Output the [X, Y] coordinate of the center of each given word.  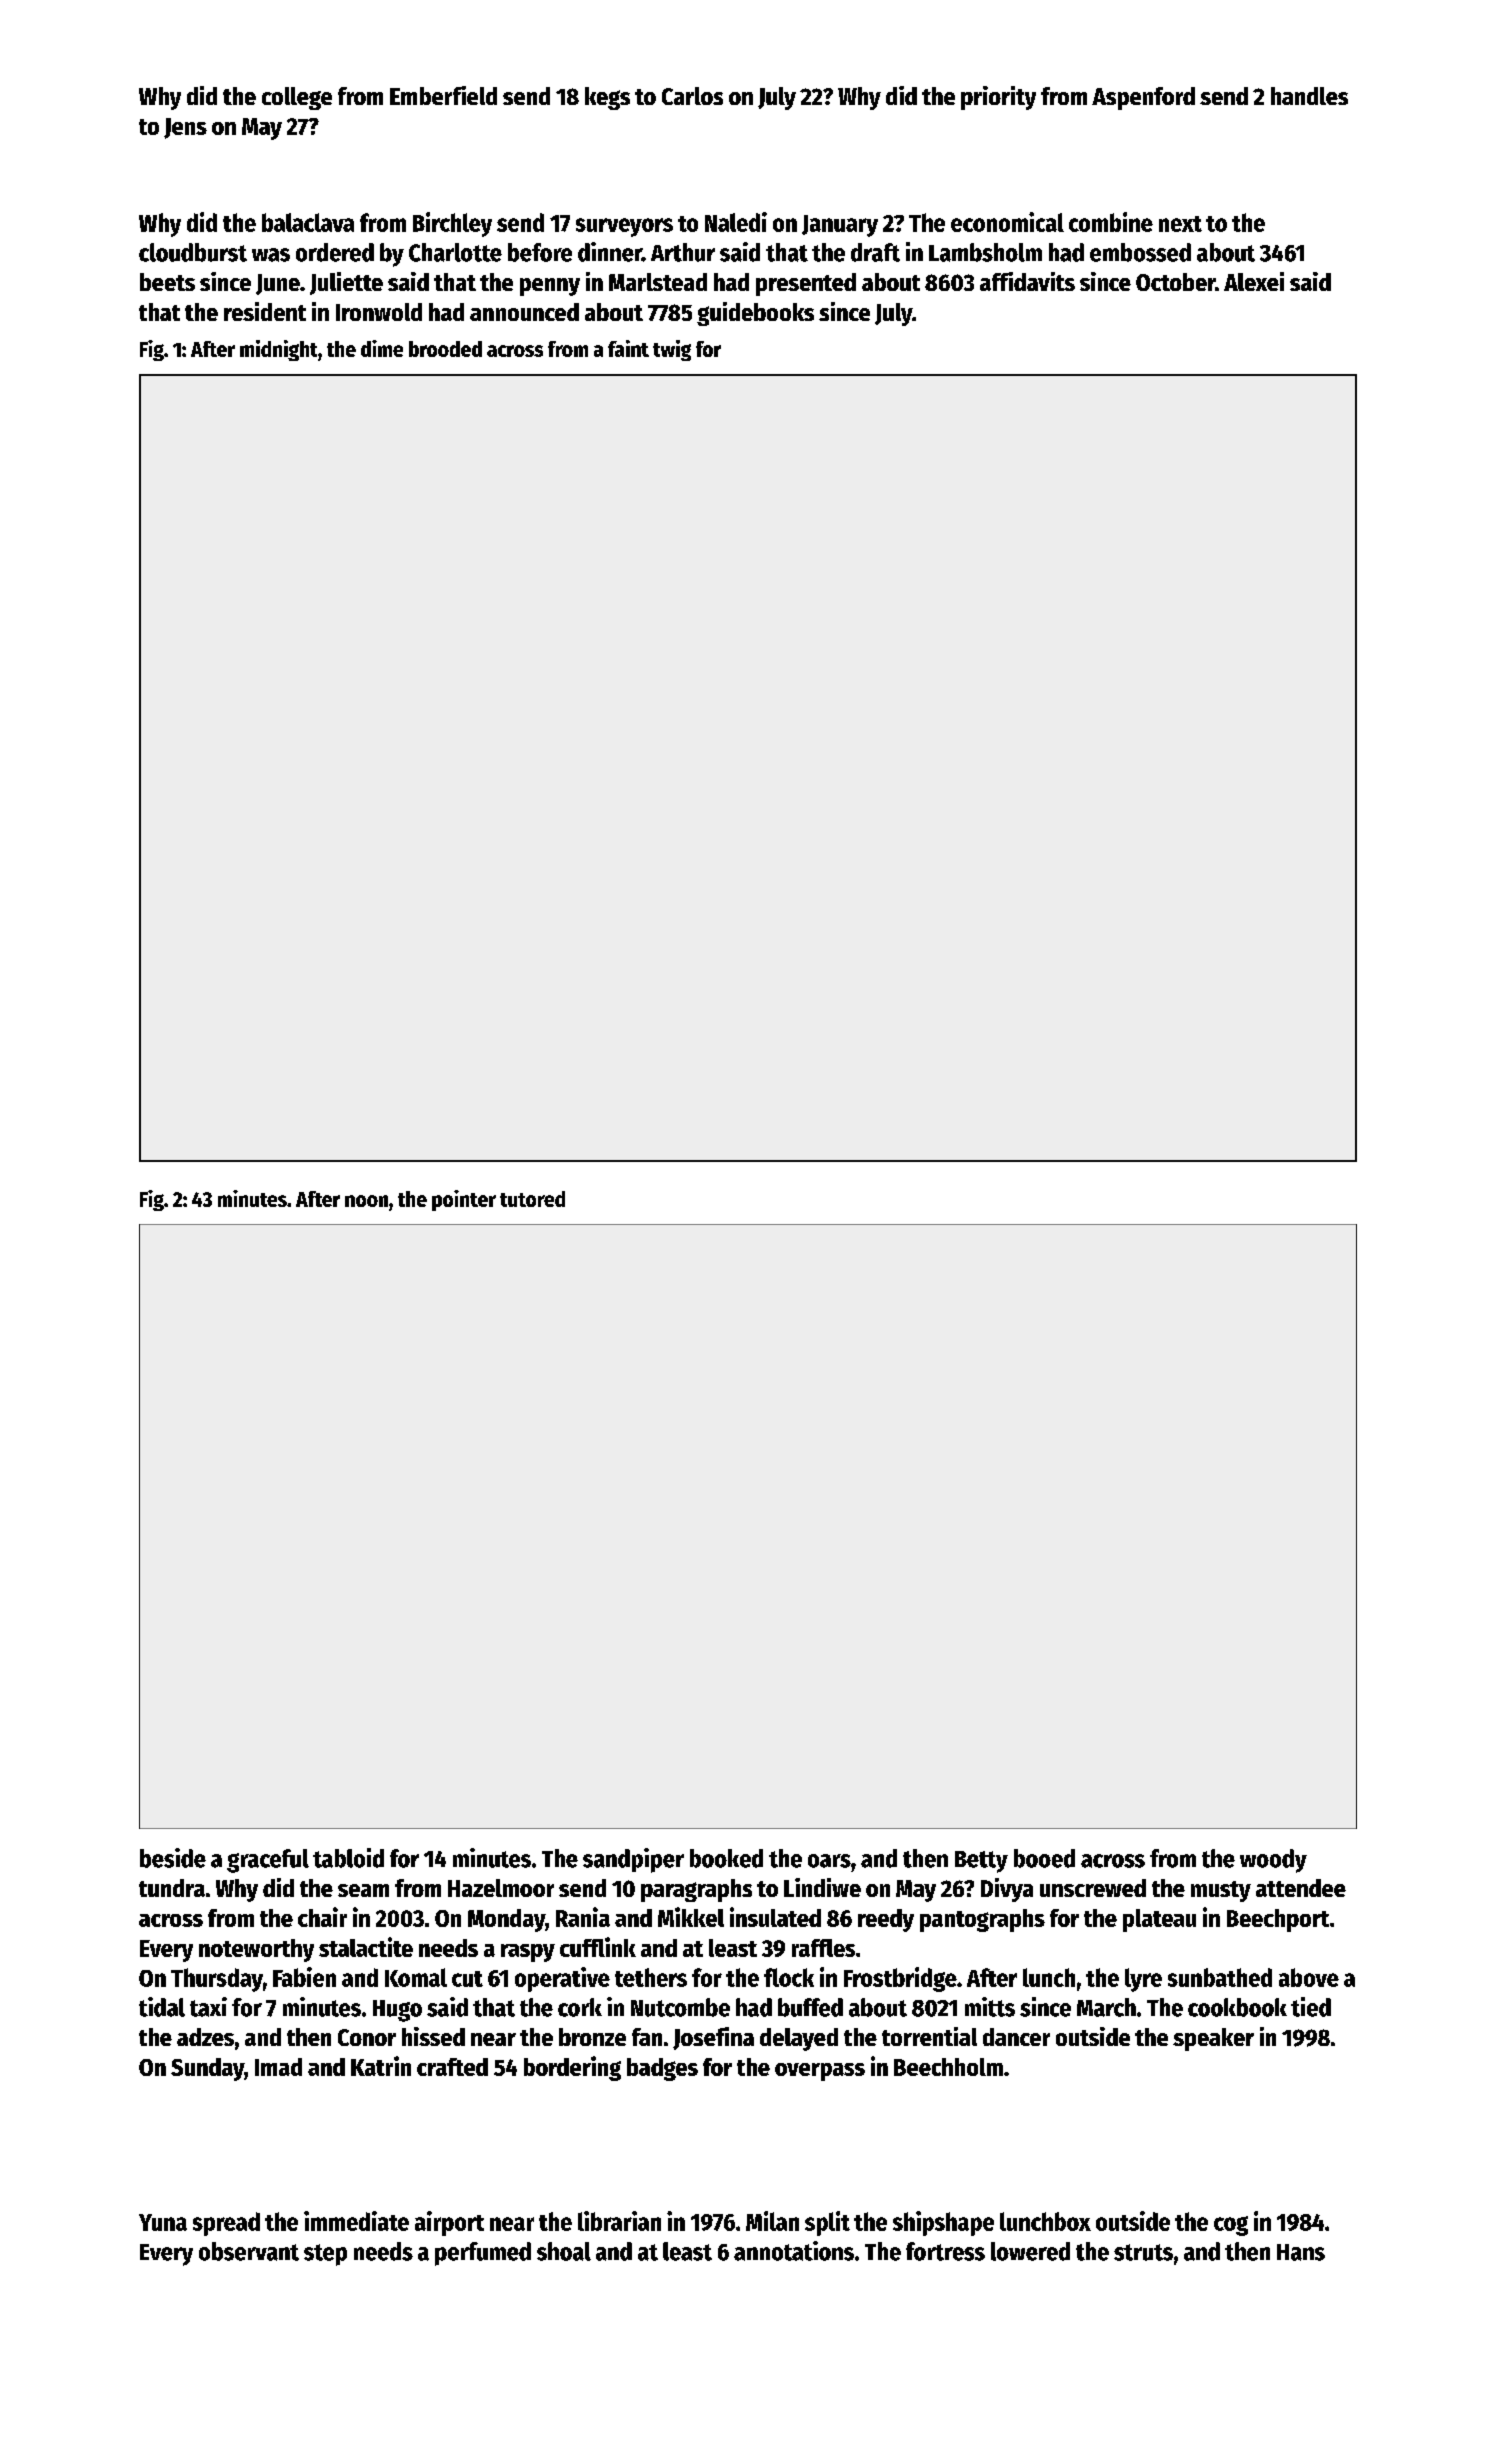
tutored [532, 1199]
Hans [1301, 2252]
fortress [945, 2251]
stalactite [366, 1947]
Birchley [452, 224]
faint [628, 348]
